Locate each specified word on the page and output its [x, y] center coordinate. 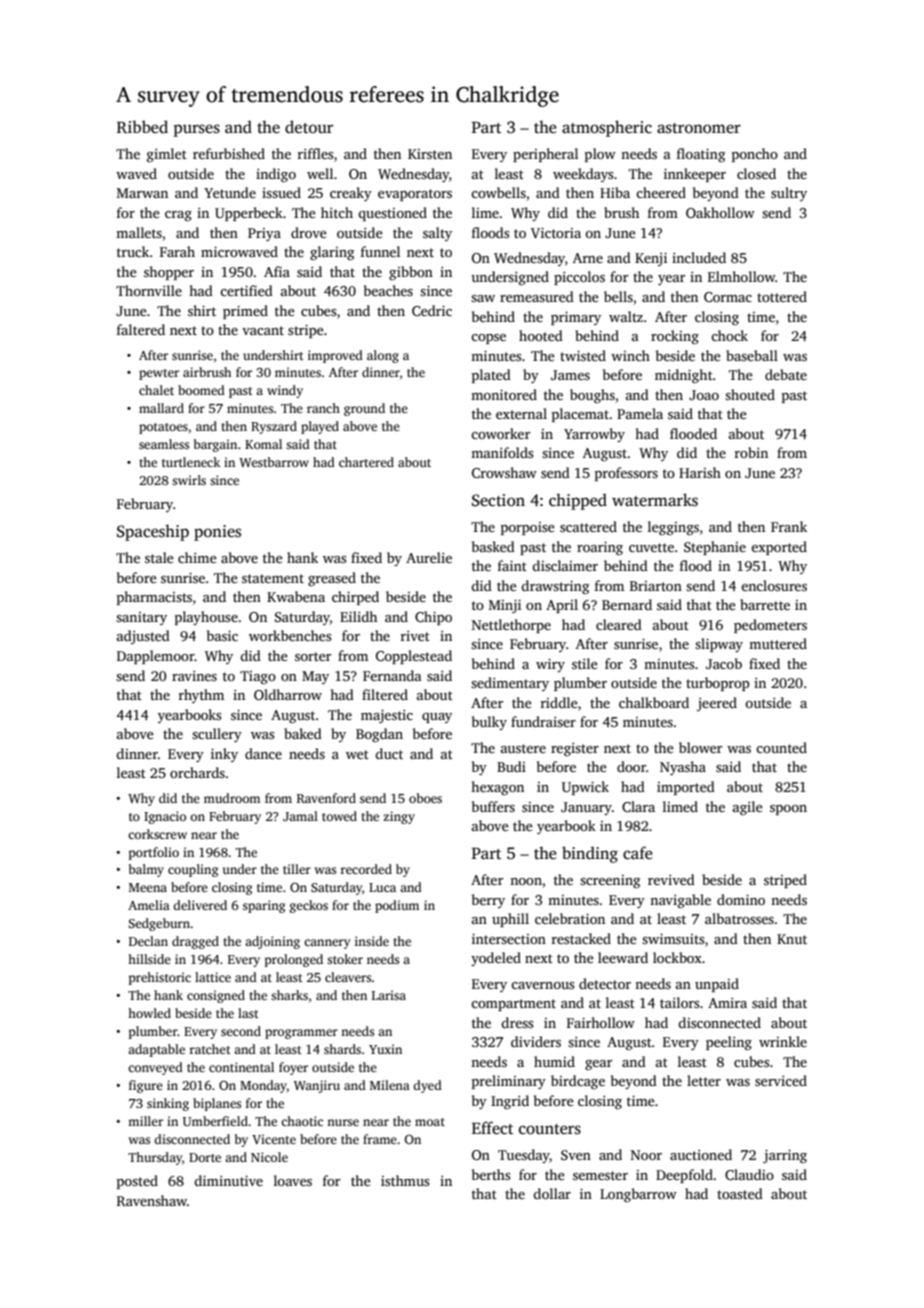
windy [285, 391]
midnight [684, 376]
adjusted [143, 637]
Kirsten [430, 154]
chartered [366, 462]
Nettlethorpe [511, 626]
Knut [792, 939]
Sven [576, 1155]
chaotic [302, 1121]
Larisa [389, 995]
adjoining [272, 942]
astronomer [699, 128]
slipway [719, 645]
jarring [785, 1156]
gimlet [167, 155]
